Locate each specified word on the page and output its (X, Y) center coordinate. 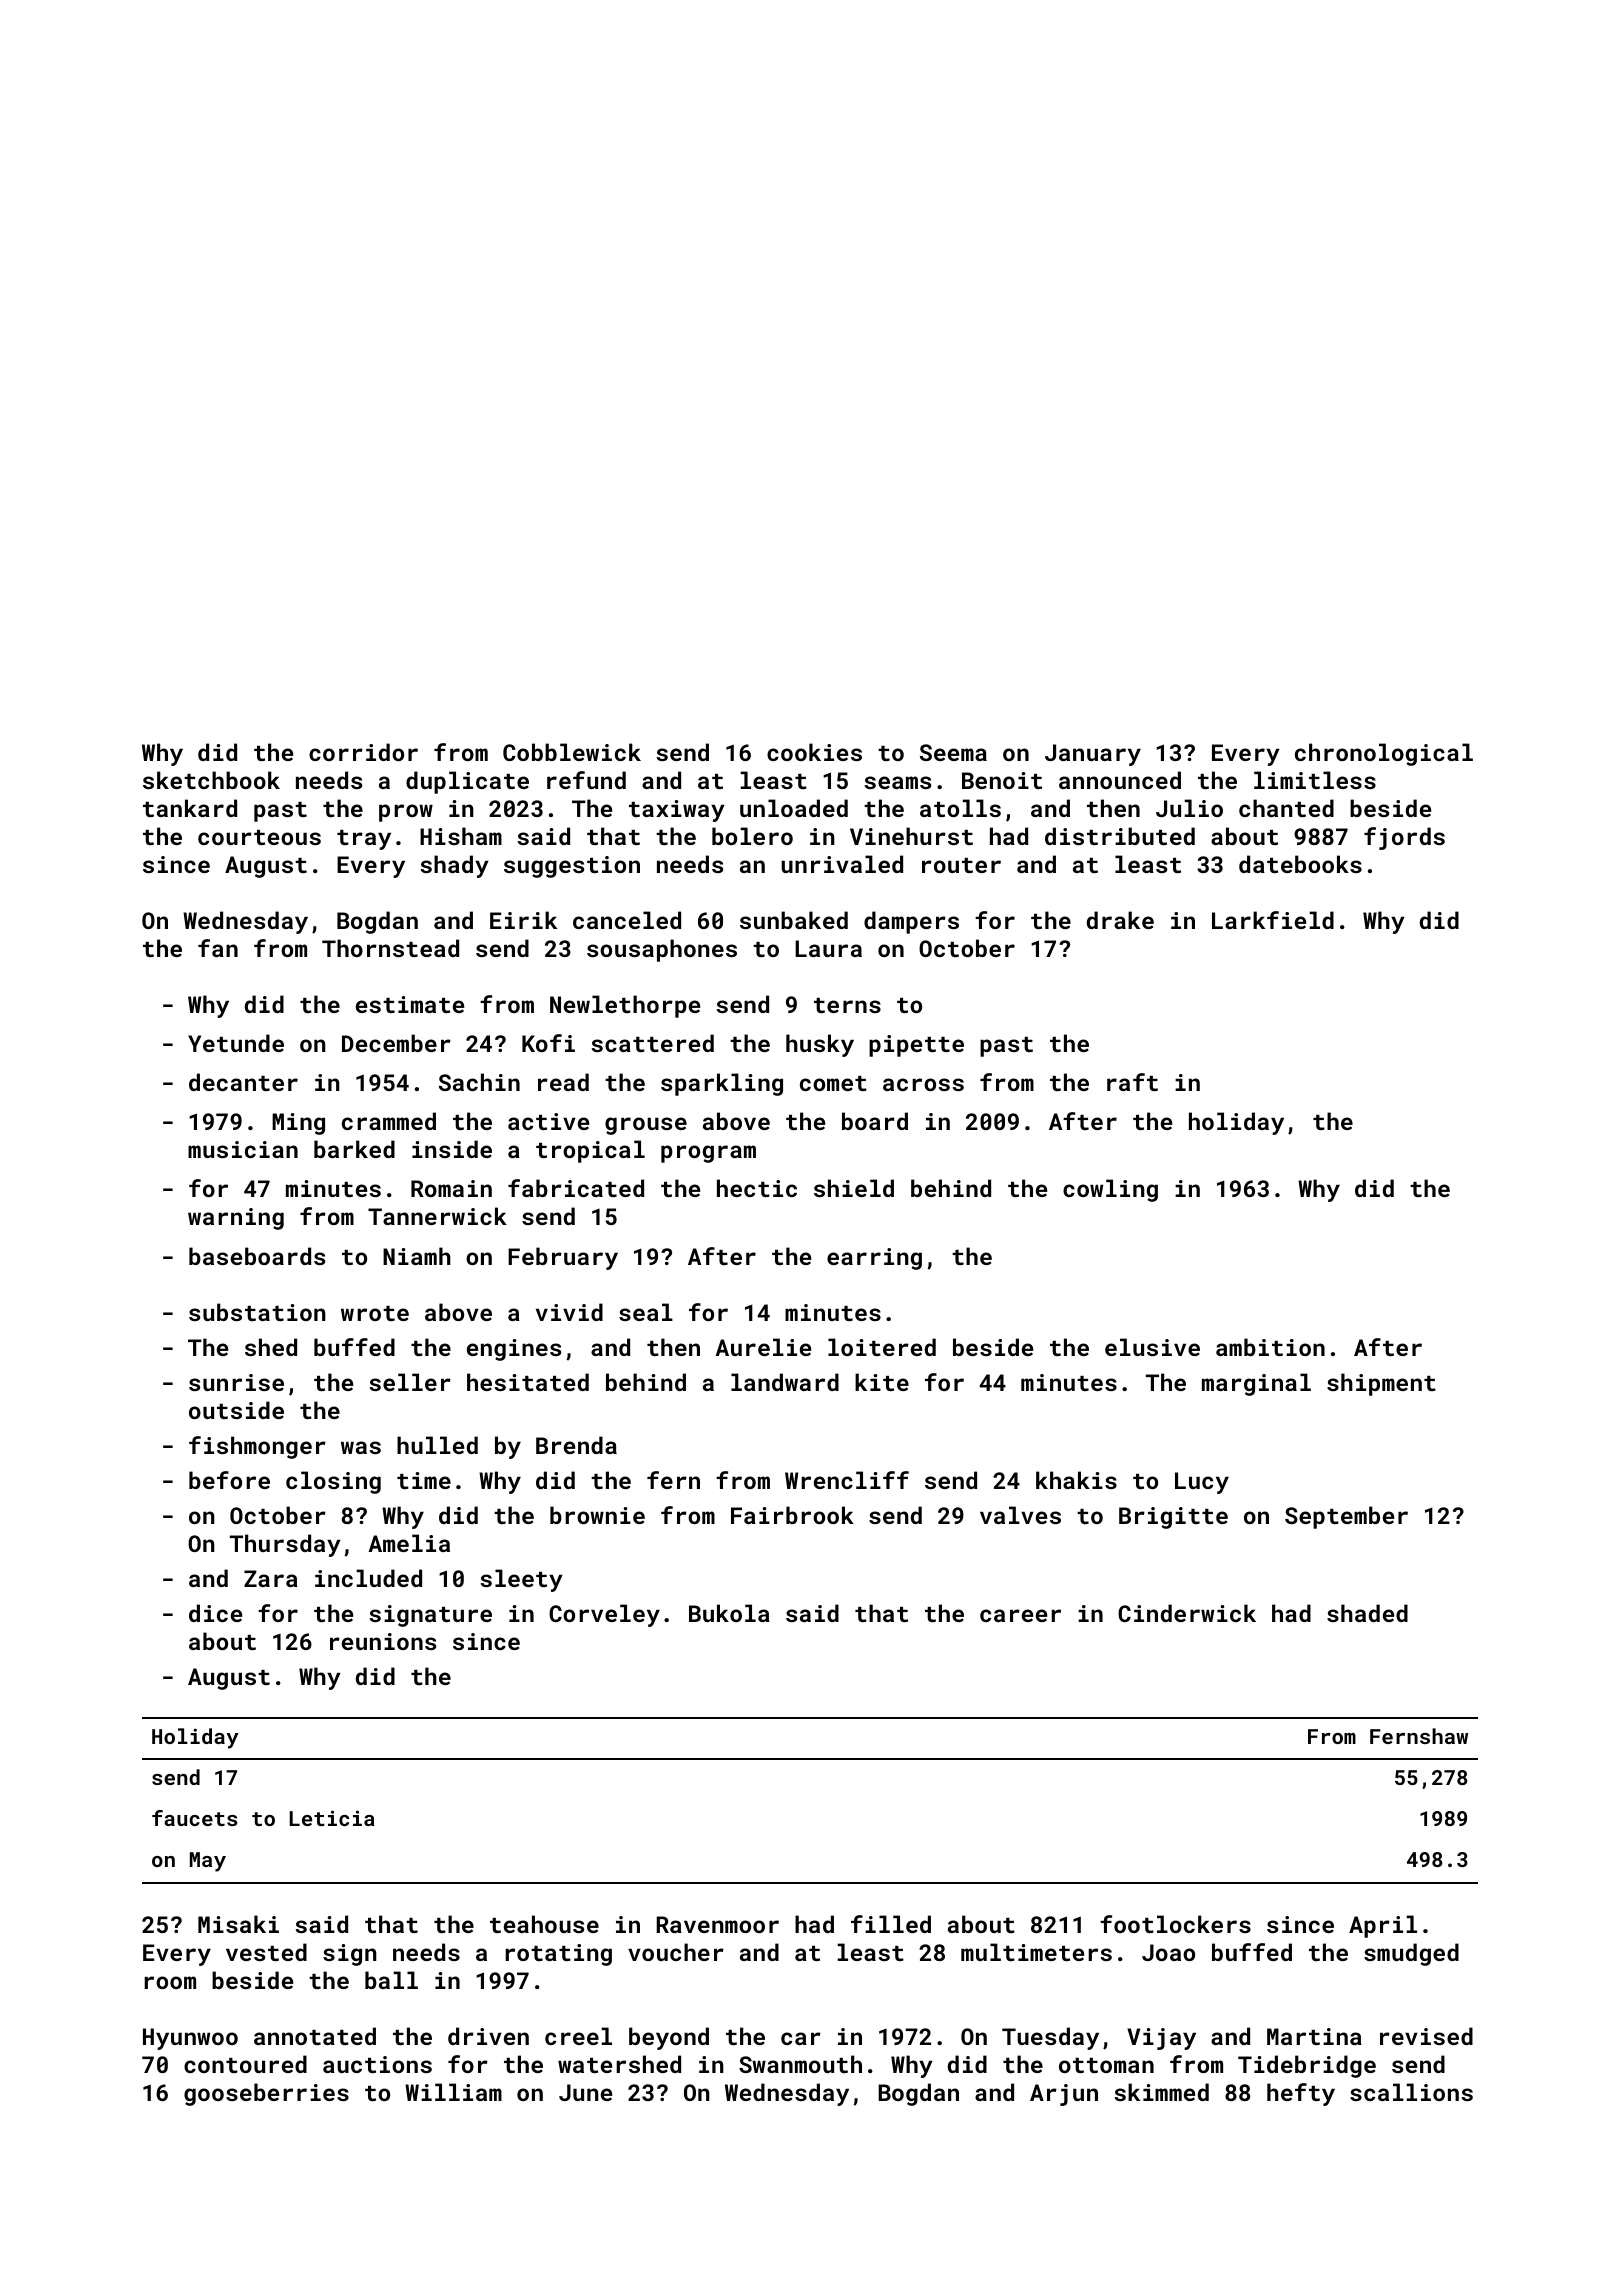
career (1020, 1615)
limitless (1315, 780)
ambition (1270, 1347)
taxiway (677, 811)
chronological (1384, 754)
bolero (752, 836)
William (453, 2092)
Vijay (1161, 2039)
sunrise (236, 1382)
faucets (194, 1818)
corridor (363, 752)
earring (874, 1259)
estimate (410, 1004)
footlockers (1175, 1924)
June (585, 2092)
